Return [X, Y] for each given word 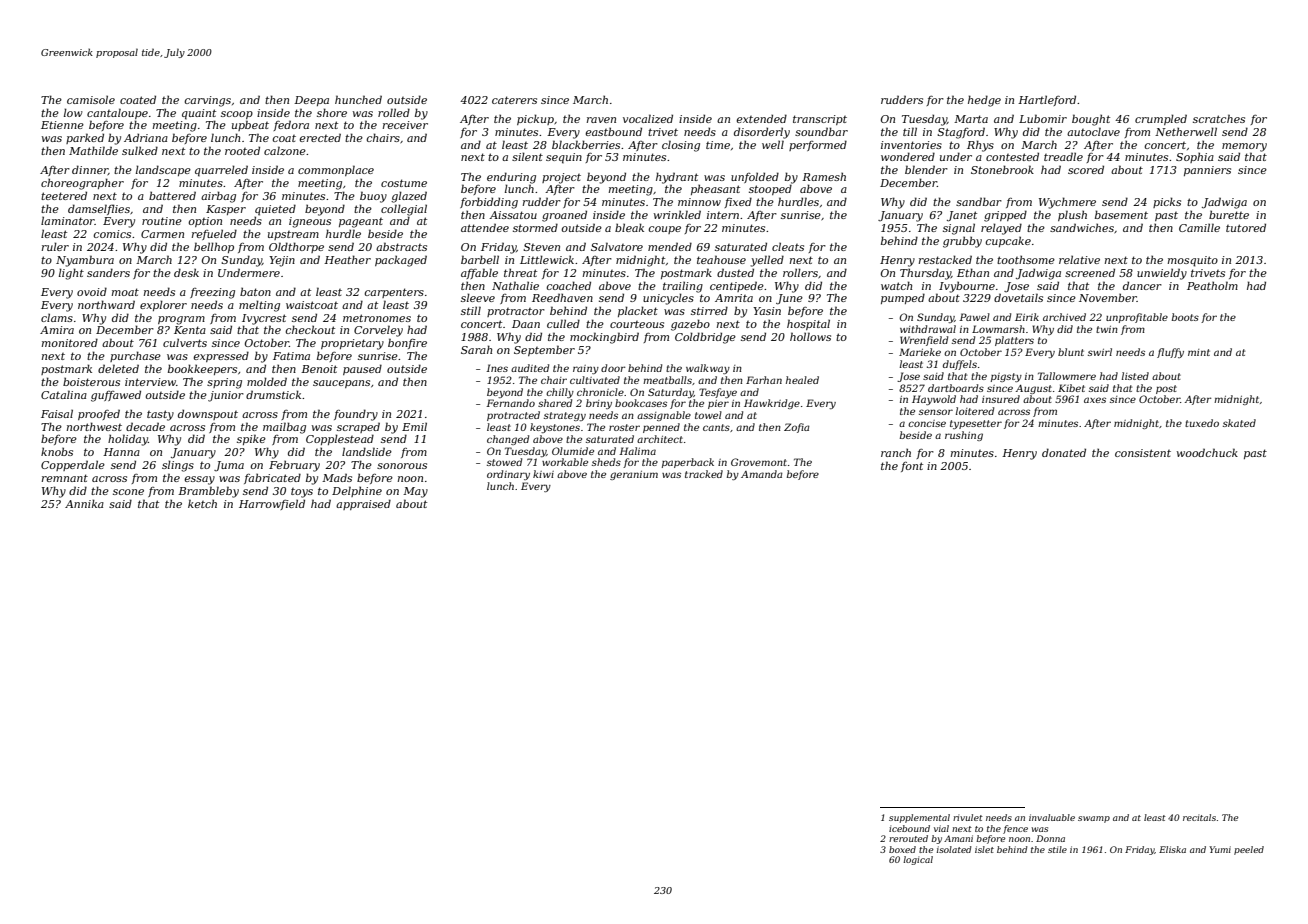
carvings [207, 101]
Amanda [762, 474]
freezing [212, 293]
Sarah [476, 349]
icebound [909, 828]
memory [1244, 147]
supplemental [919, 818]
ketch [202, 503]
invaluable [1052, 817]
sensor [936, 412]
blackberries [586, 144]
